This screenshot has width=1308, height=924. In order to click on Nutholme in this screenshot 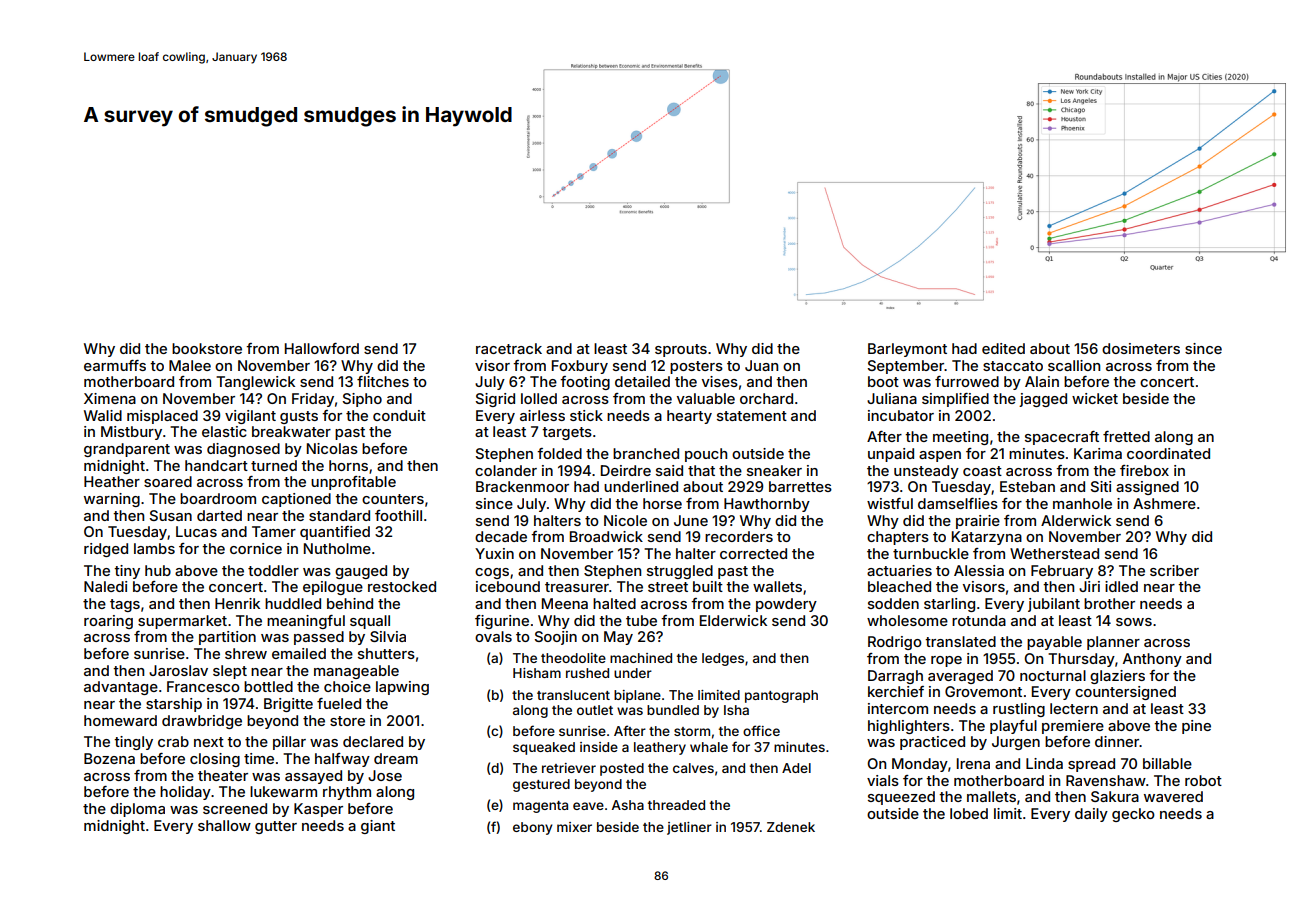, I will do `click(337, 548)`.
